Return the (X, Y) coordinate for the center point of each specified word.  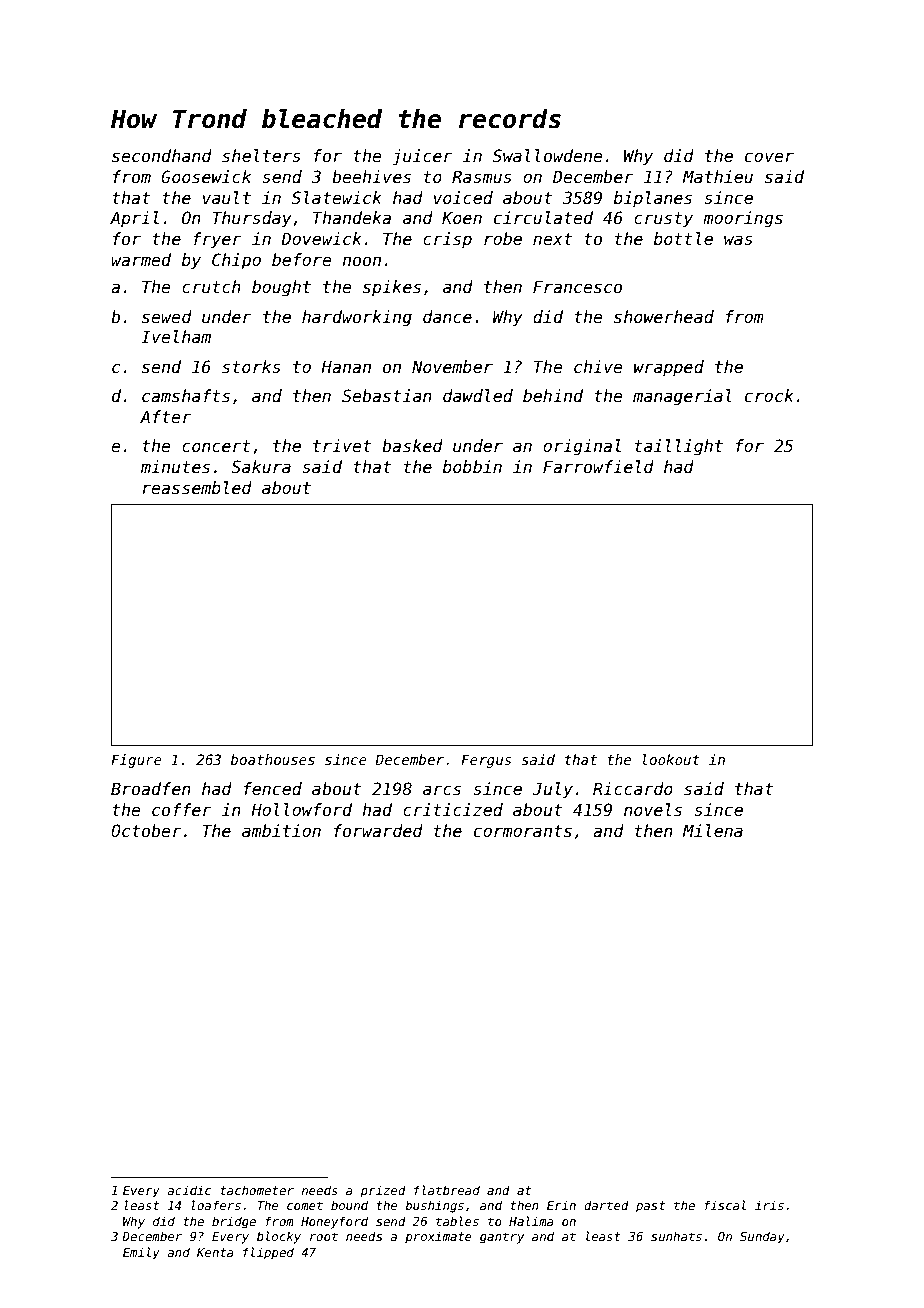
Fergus (486, 761)
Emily (141, 1253)
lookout (671, 759)
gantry (502, 1238)
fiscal (725, 1205)
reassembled (197, 488)
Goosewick (206, 177)
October (146, 831)
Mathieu (718, 176)
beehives (371, 177)
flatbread (447, 1190)
